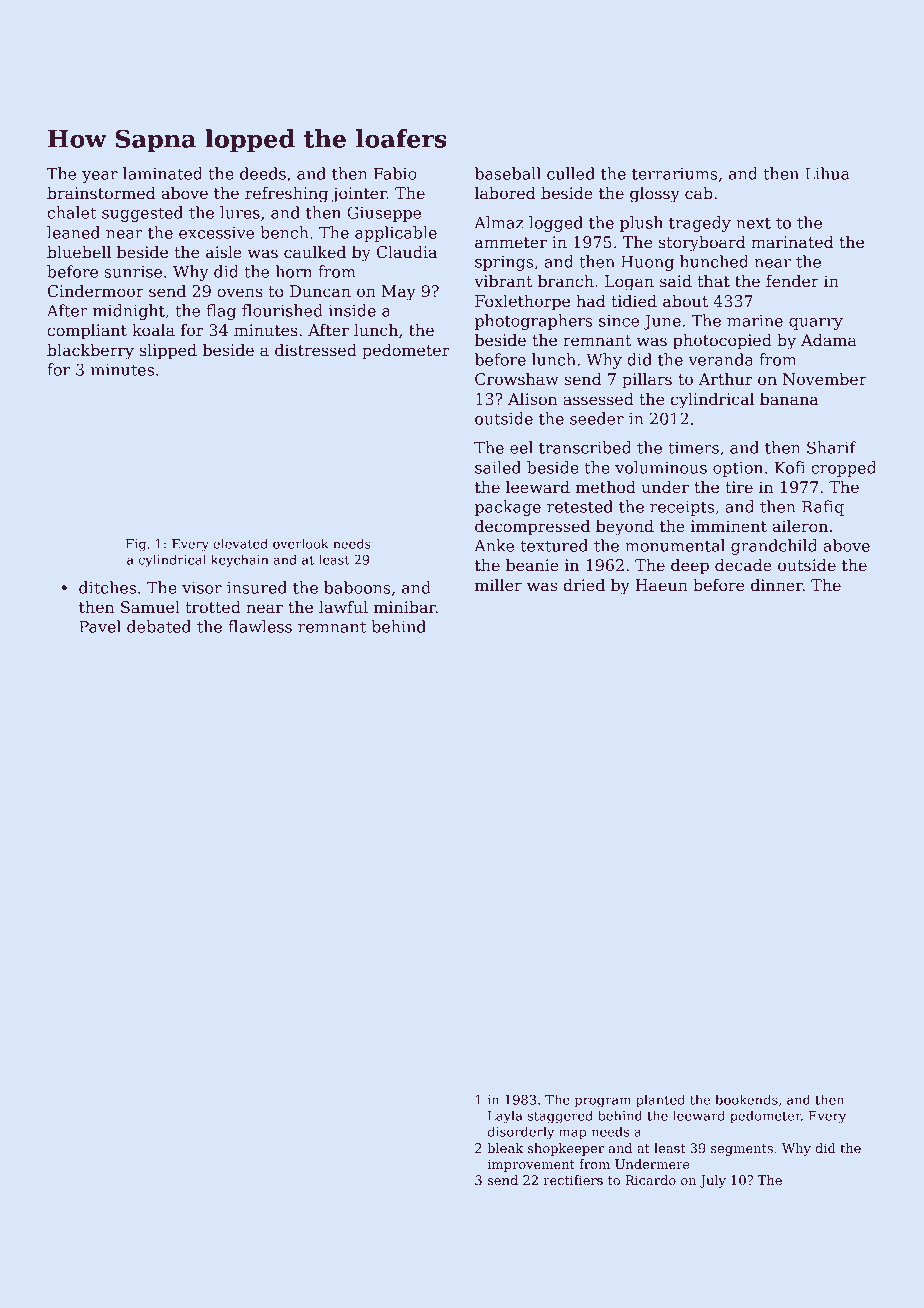 Image resolution: width=924 pixels, height=1308 pixels. I want to click on fender, so click(792, 281).
